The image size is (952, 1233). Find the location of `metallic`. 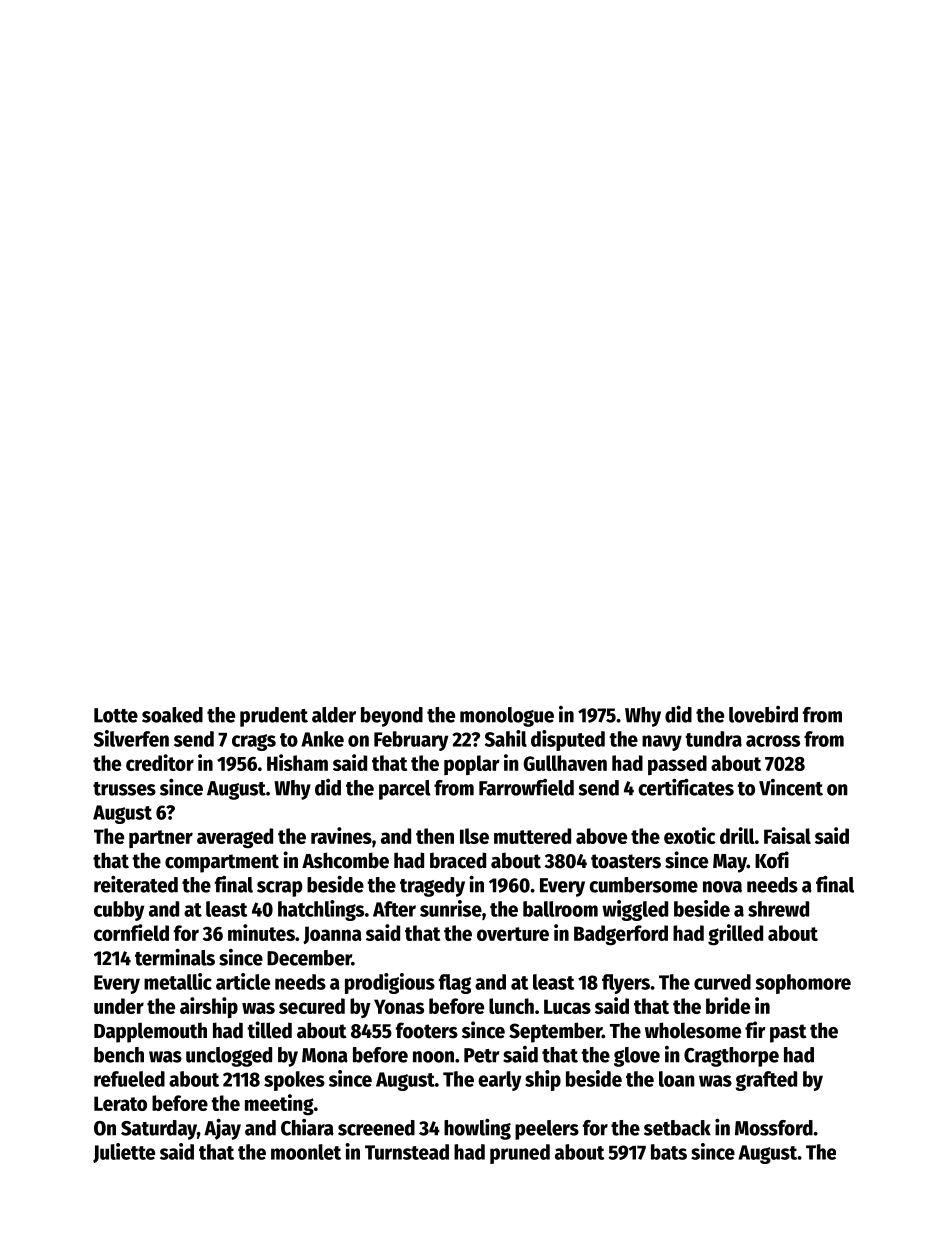

metallic is located at coordinates (178, 981).
